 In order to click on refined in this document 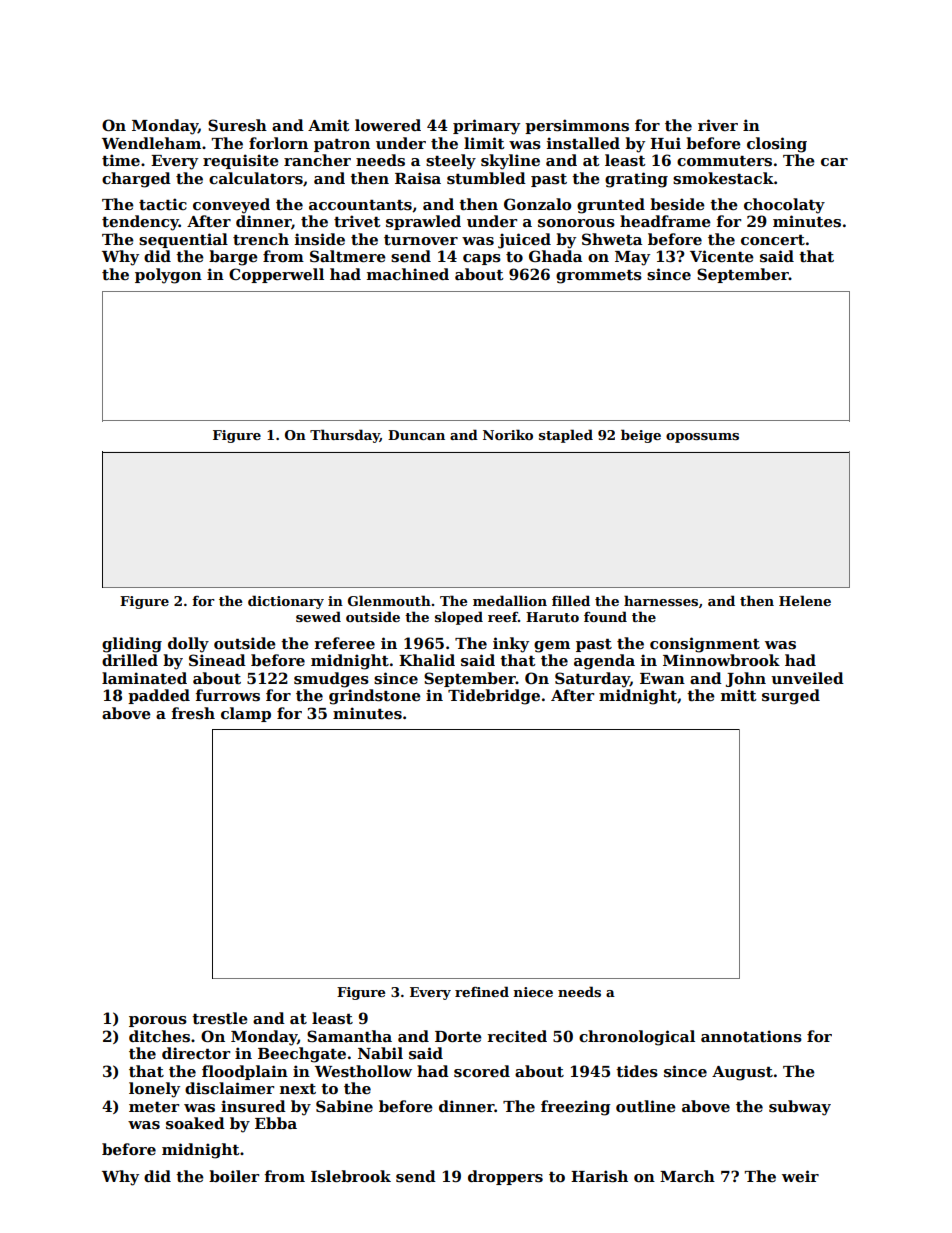, I will do `click(482, 991)`.
